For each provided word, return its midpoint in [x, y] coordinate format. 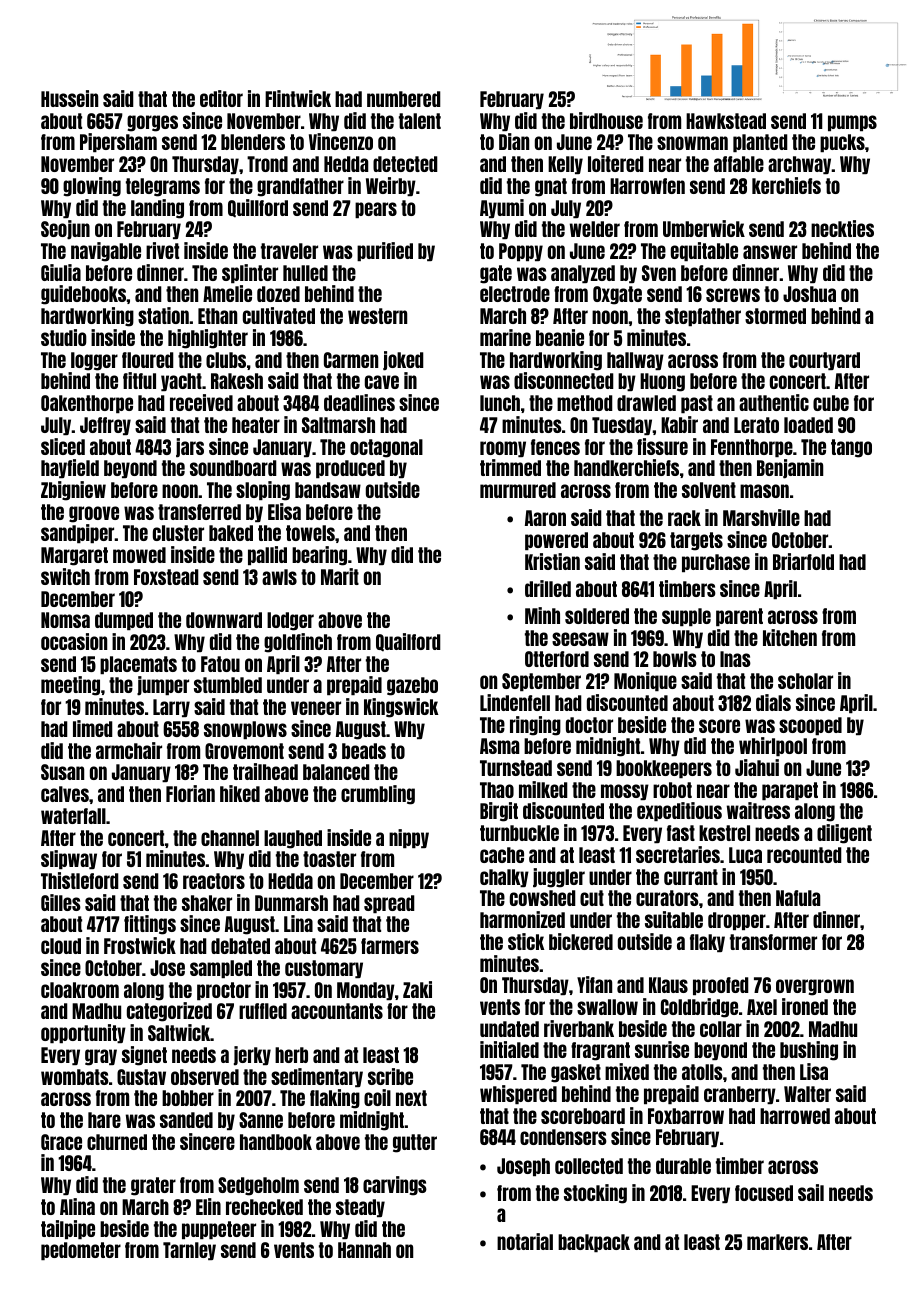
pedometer [81, 1251]
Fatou [220, 664]
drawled [646, 403]
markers [777, 1242]
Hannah [364, 1250]
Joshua [809, 294]
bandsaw [328, 490]
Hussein [69, 98]
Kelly [565, 165]
